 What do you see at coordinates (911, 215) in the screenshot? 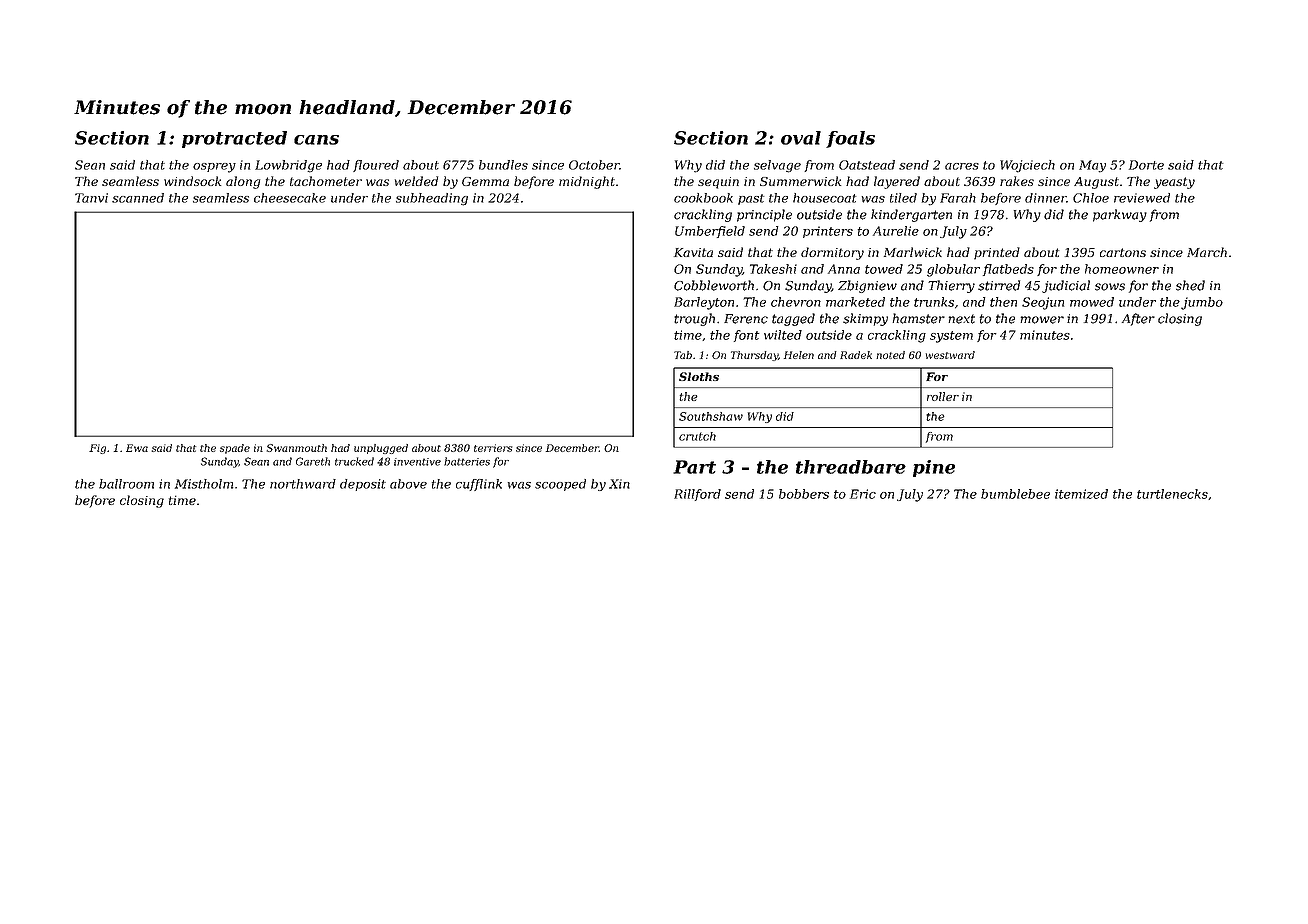
I see `kindergarten` at bounding box center [911, 215].
